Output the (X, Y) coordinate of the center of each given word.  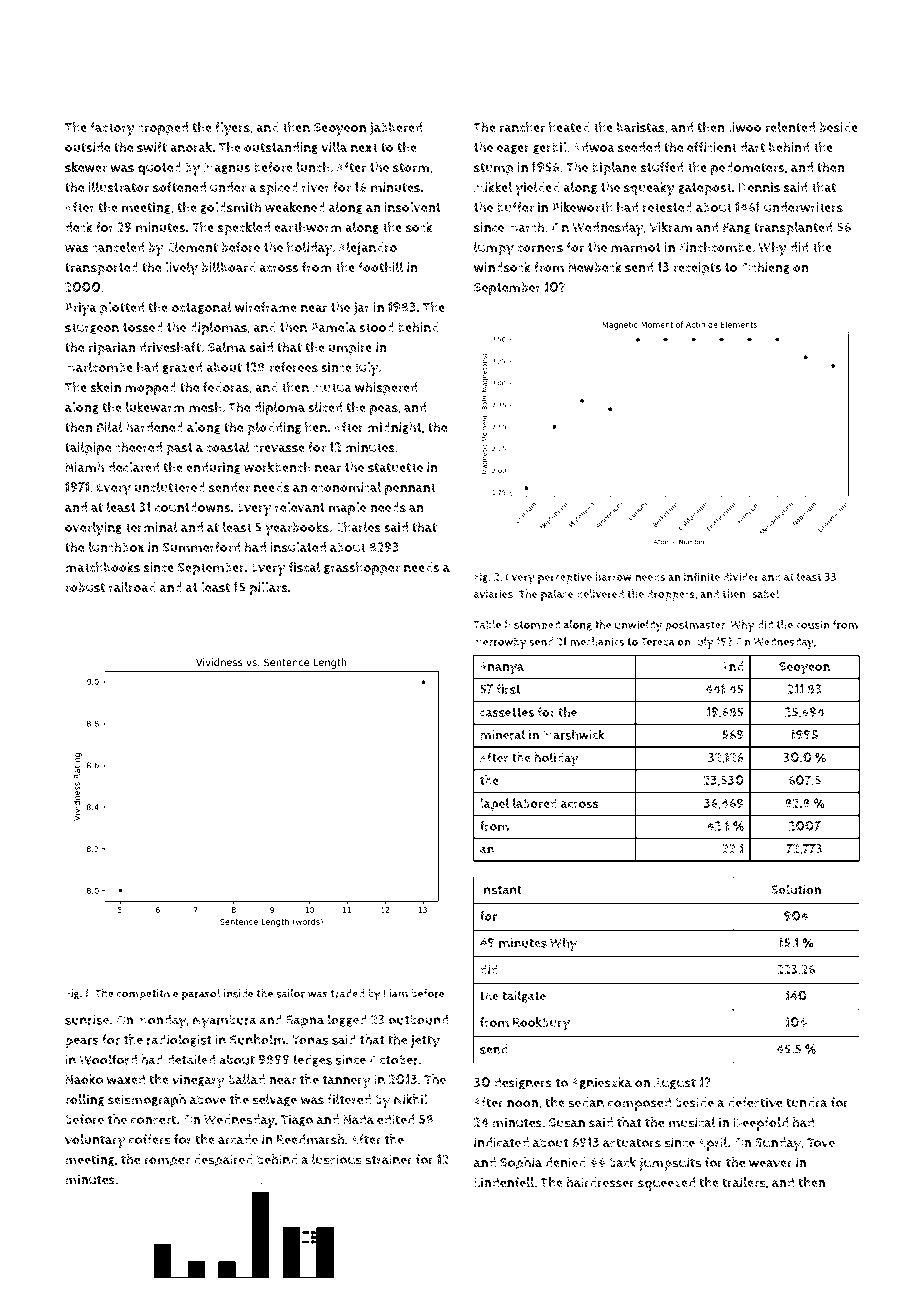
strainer (388, 1159)
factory (113, 129)
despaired (223, 1161)
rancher (522, 127)
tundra (807, 1102)
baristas (641, 127)
